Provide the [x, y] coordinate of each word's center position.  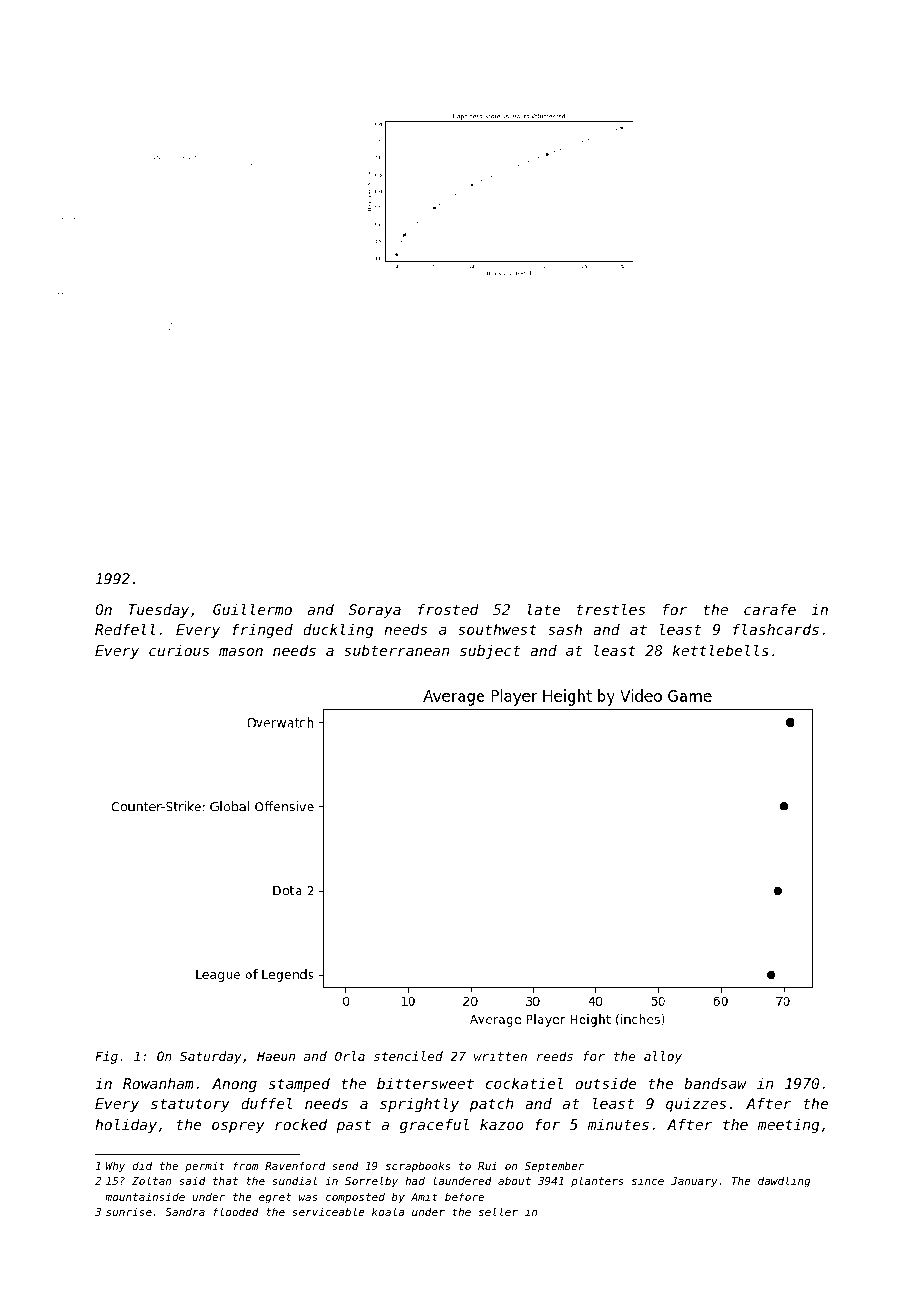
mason [241, 652]
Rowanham [158, 1083]
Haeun [276, 1056]
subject [490, 652]
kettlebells [720, 650]
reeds [555, 1056]
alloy [663, 1057]
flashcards [776, 629]
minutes [618, 1124]
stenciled [408, 1056]
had [415, 1180]
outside [605, 1083]
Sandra [185, 1211]
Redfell [125, 629]
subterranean [396, 650]
